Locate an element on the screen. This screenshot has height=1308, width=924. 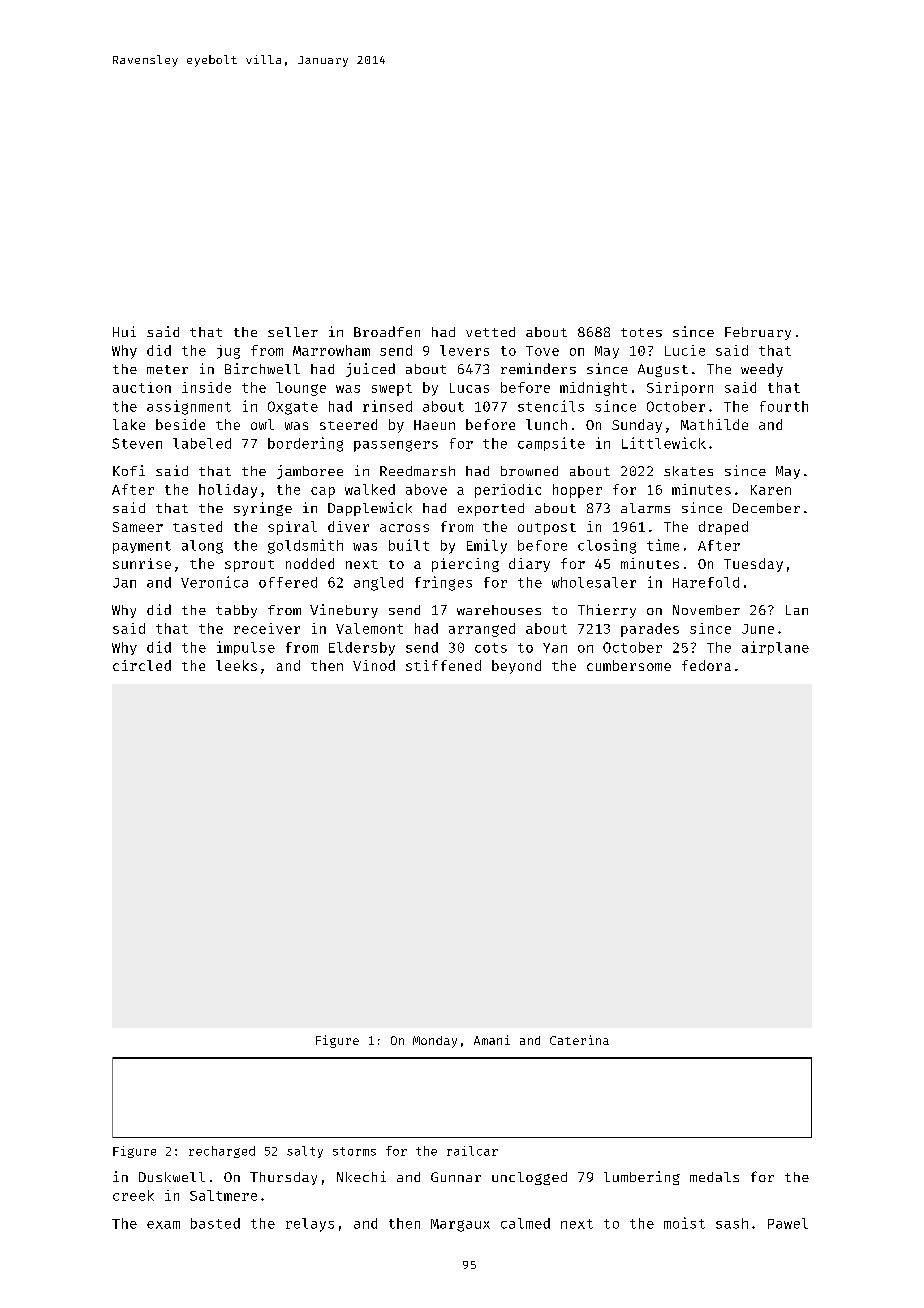
Hui is located at coordinates (124, 331).
